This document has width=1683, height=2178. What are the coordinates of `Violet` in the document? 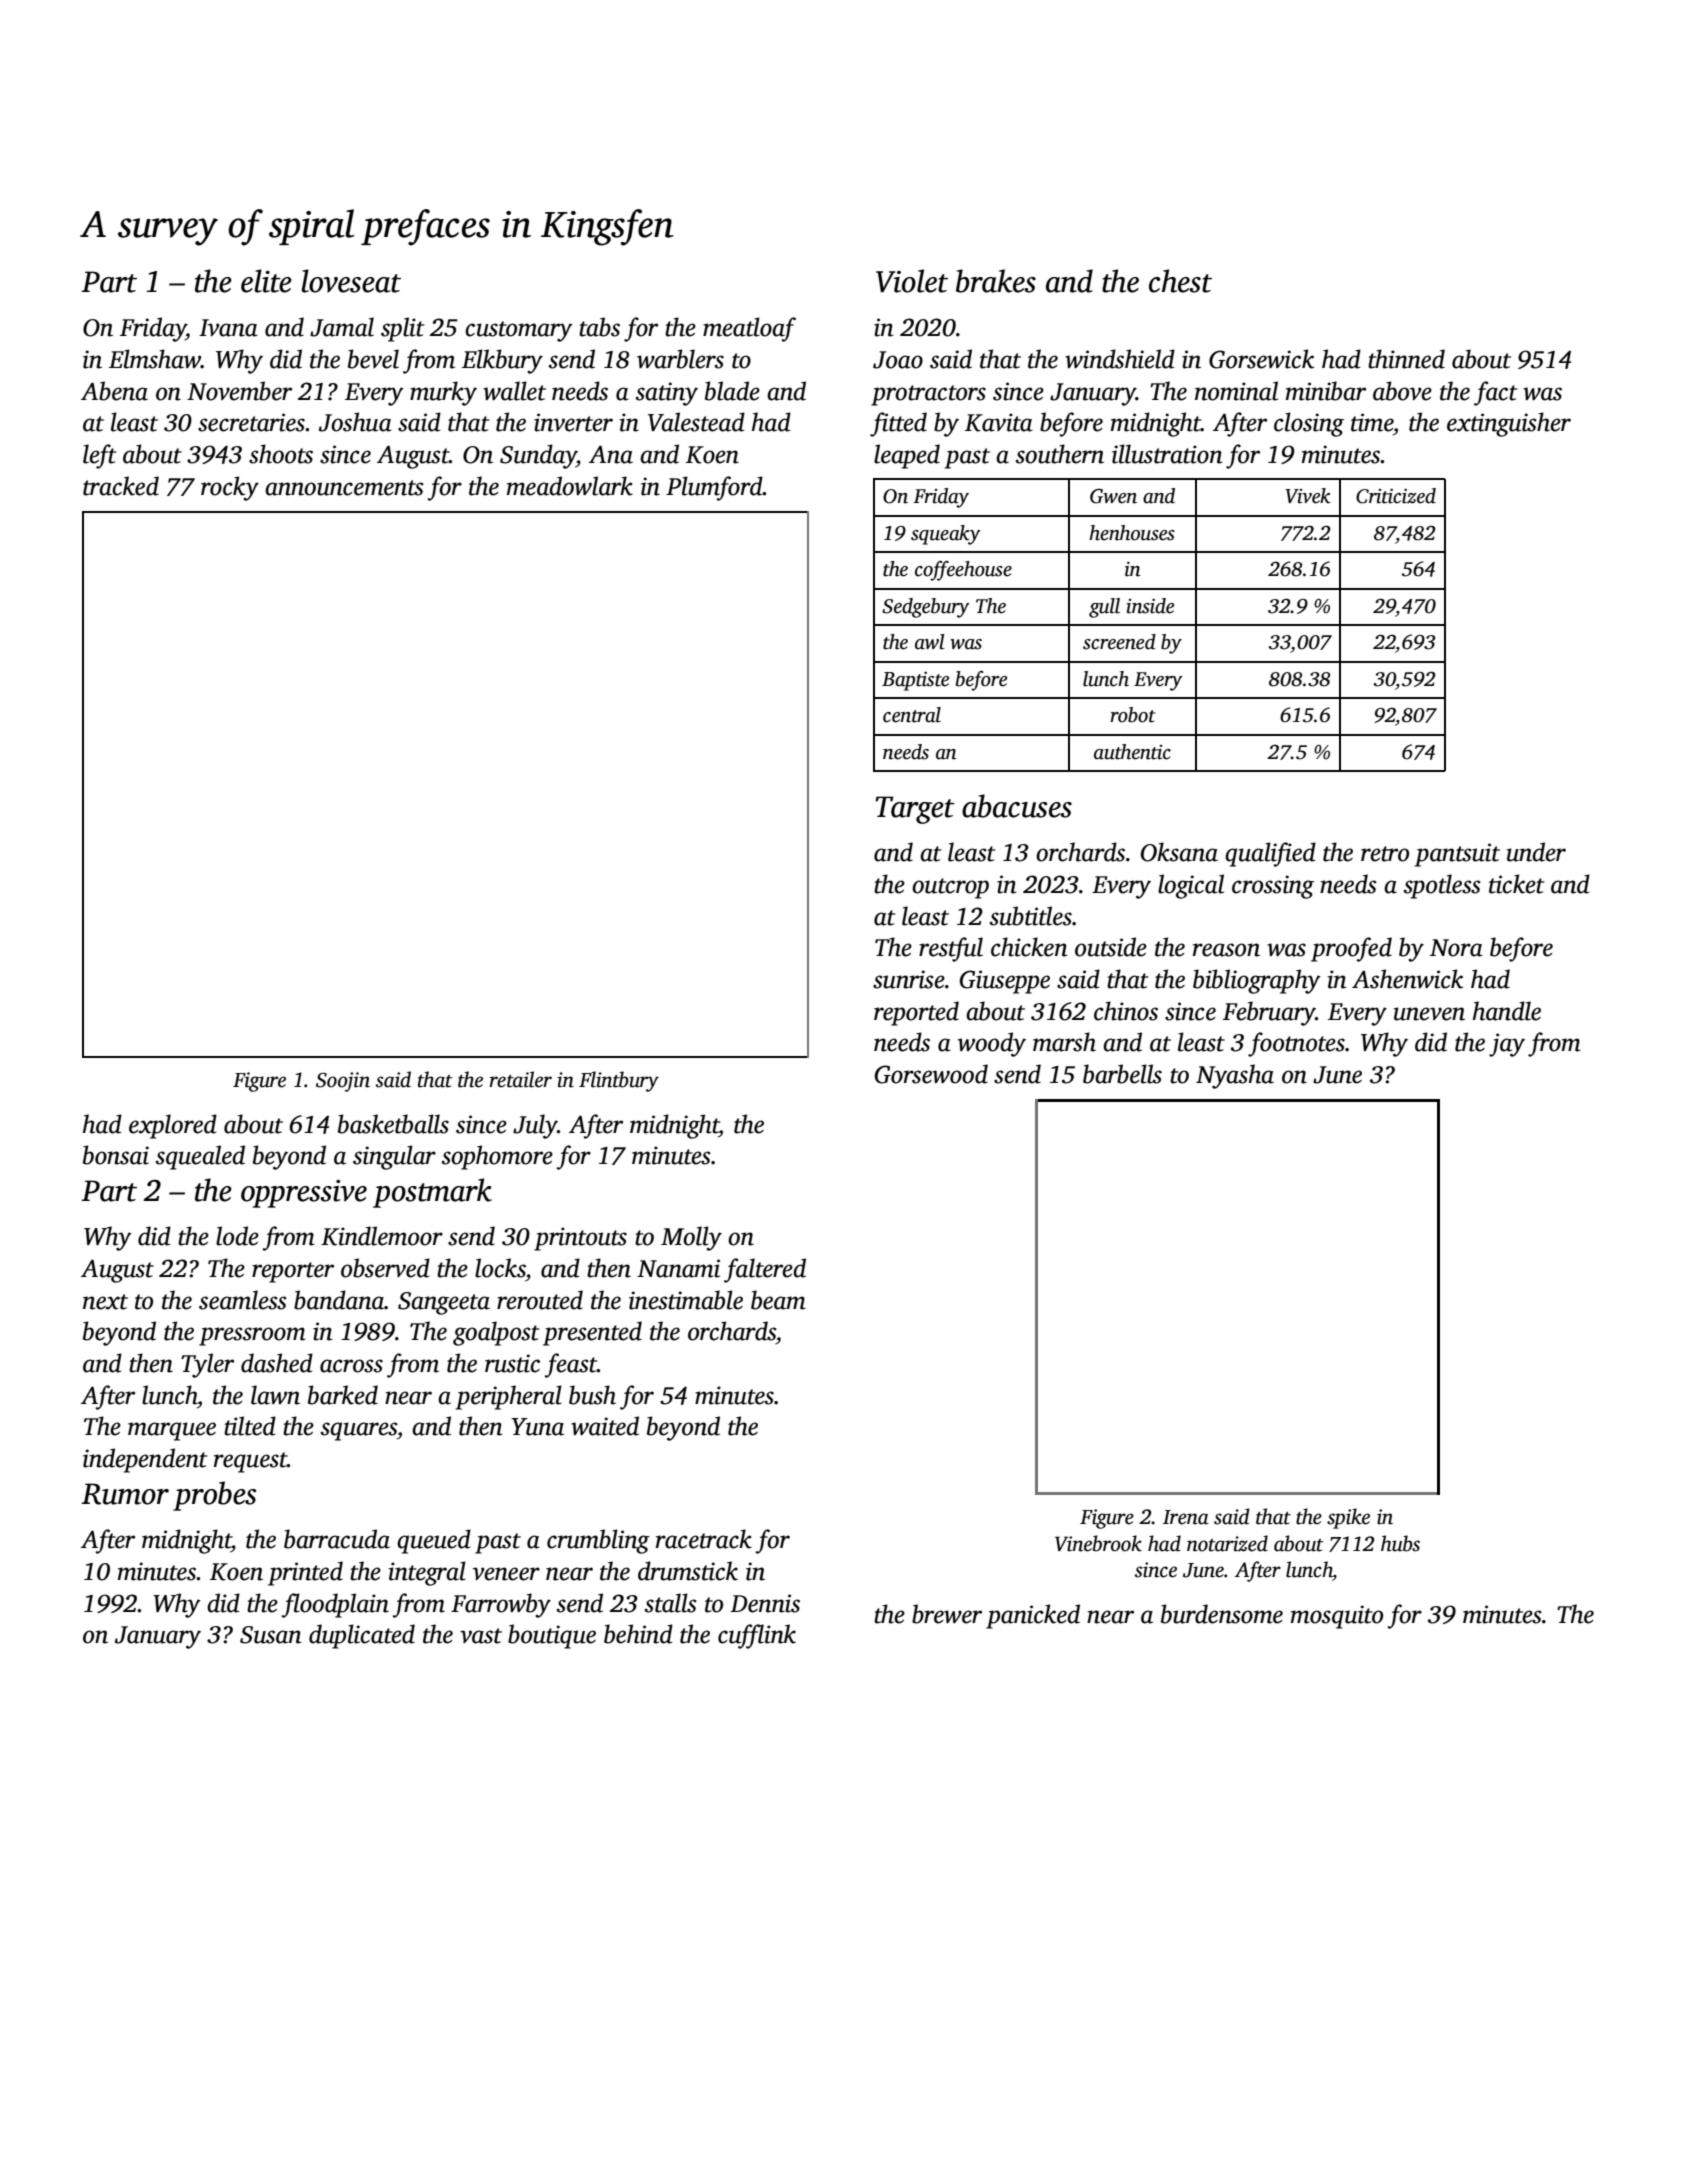 It's located at (912, 281).
